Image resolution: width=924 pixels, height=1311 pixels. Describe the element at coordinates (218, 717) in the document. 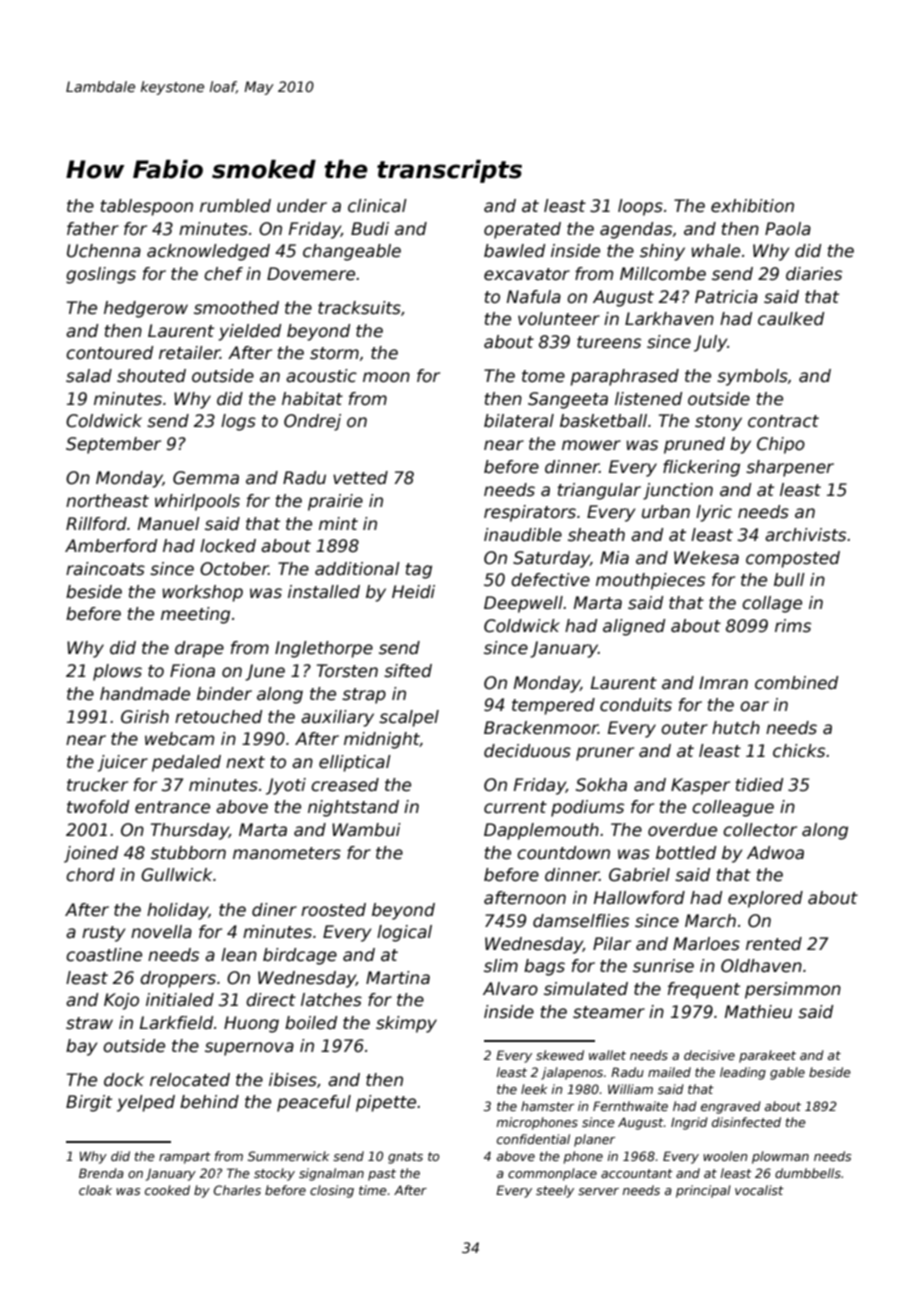

I see `retouched` at that location.
